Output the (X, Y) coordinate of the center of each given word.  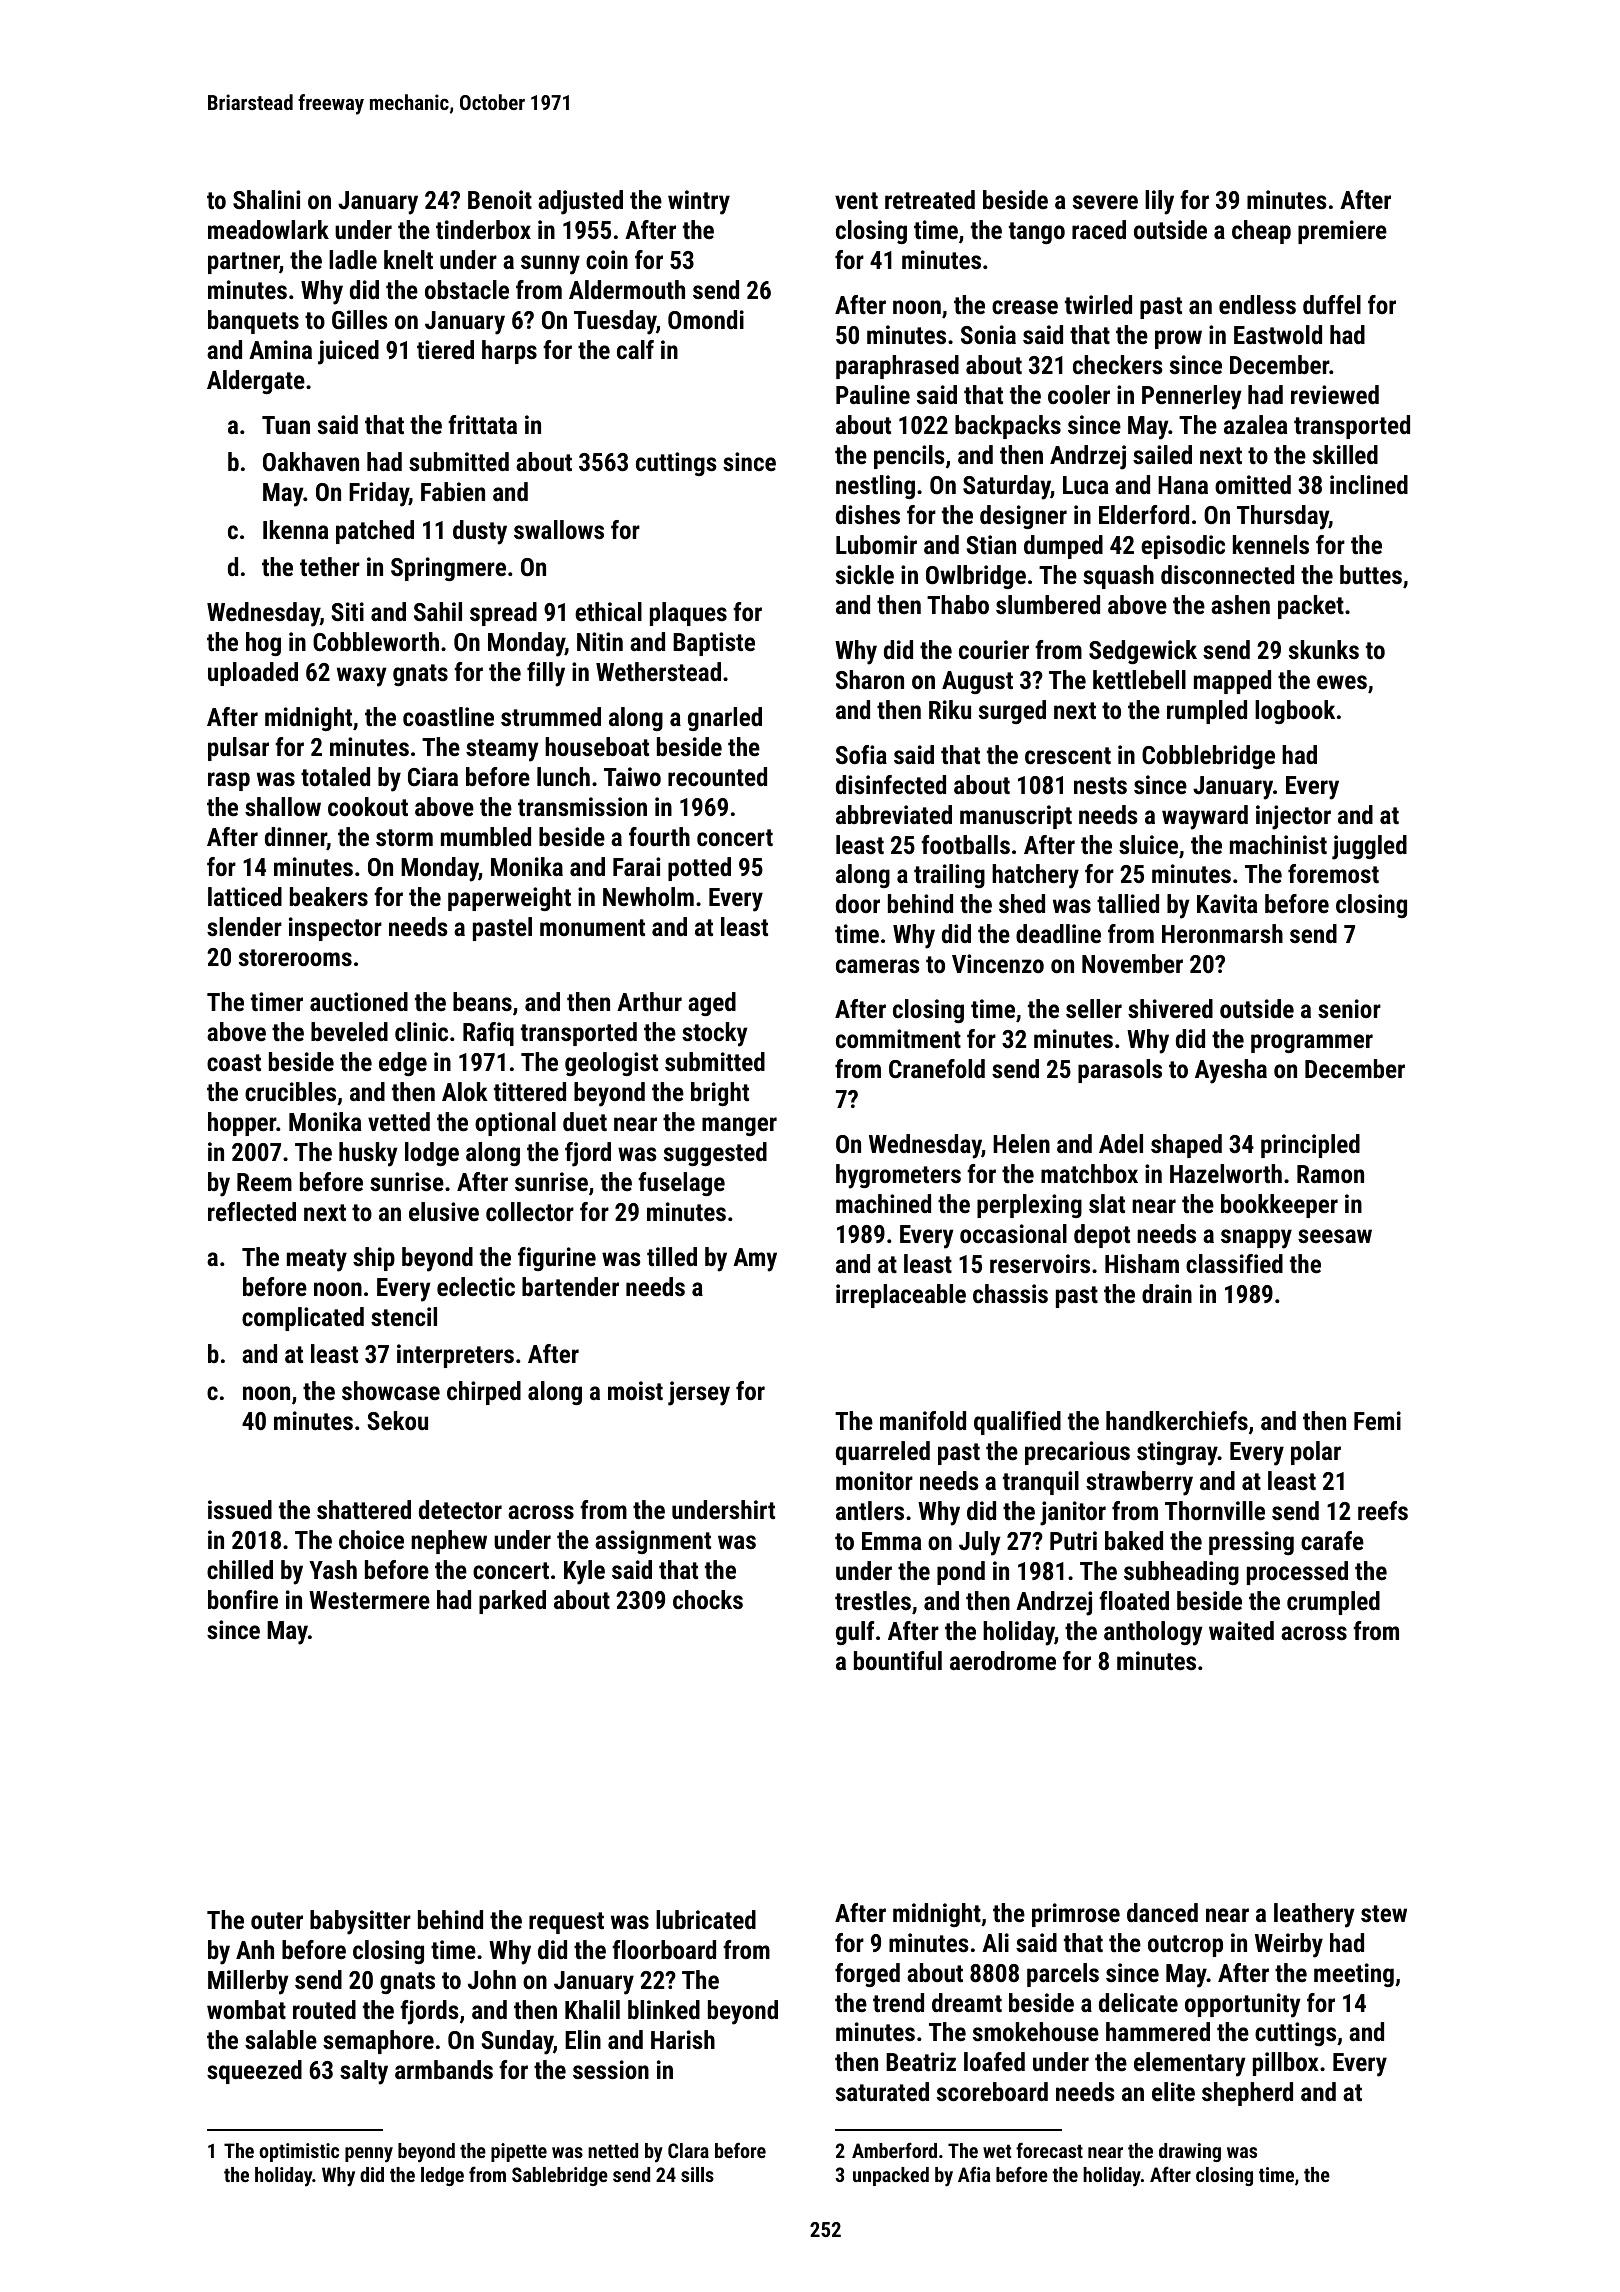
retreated (930, 199)
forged (867, 1975)
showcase (391, 1390)
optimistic (299, 2152)
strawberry (1139, 1483)
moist (635, 1390)
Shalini (266, 199)
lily (1159, 202)
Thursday (1283, 517)
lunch (563, 776)
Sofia (861, 754)
